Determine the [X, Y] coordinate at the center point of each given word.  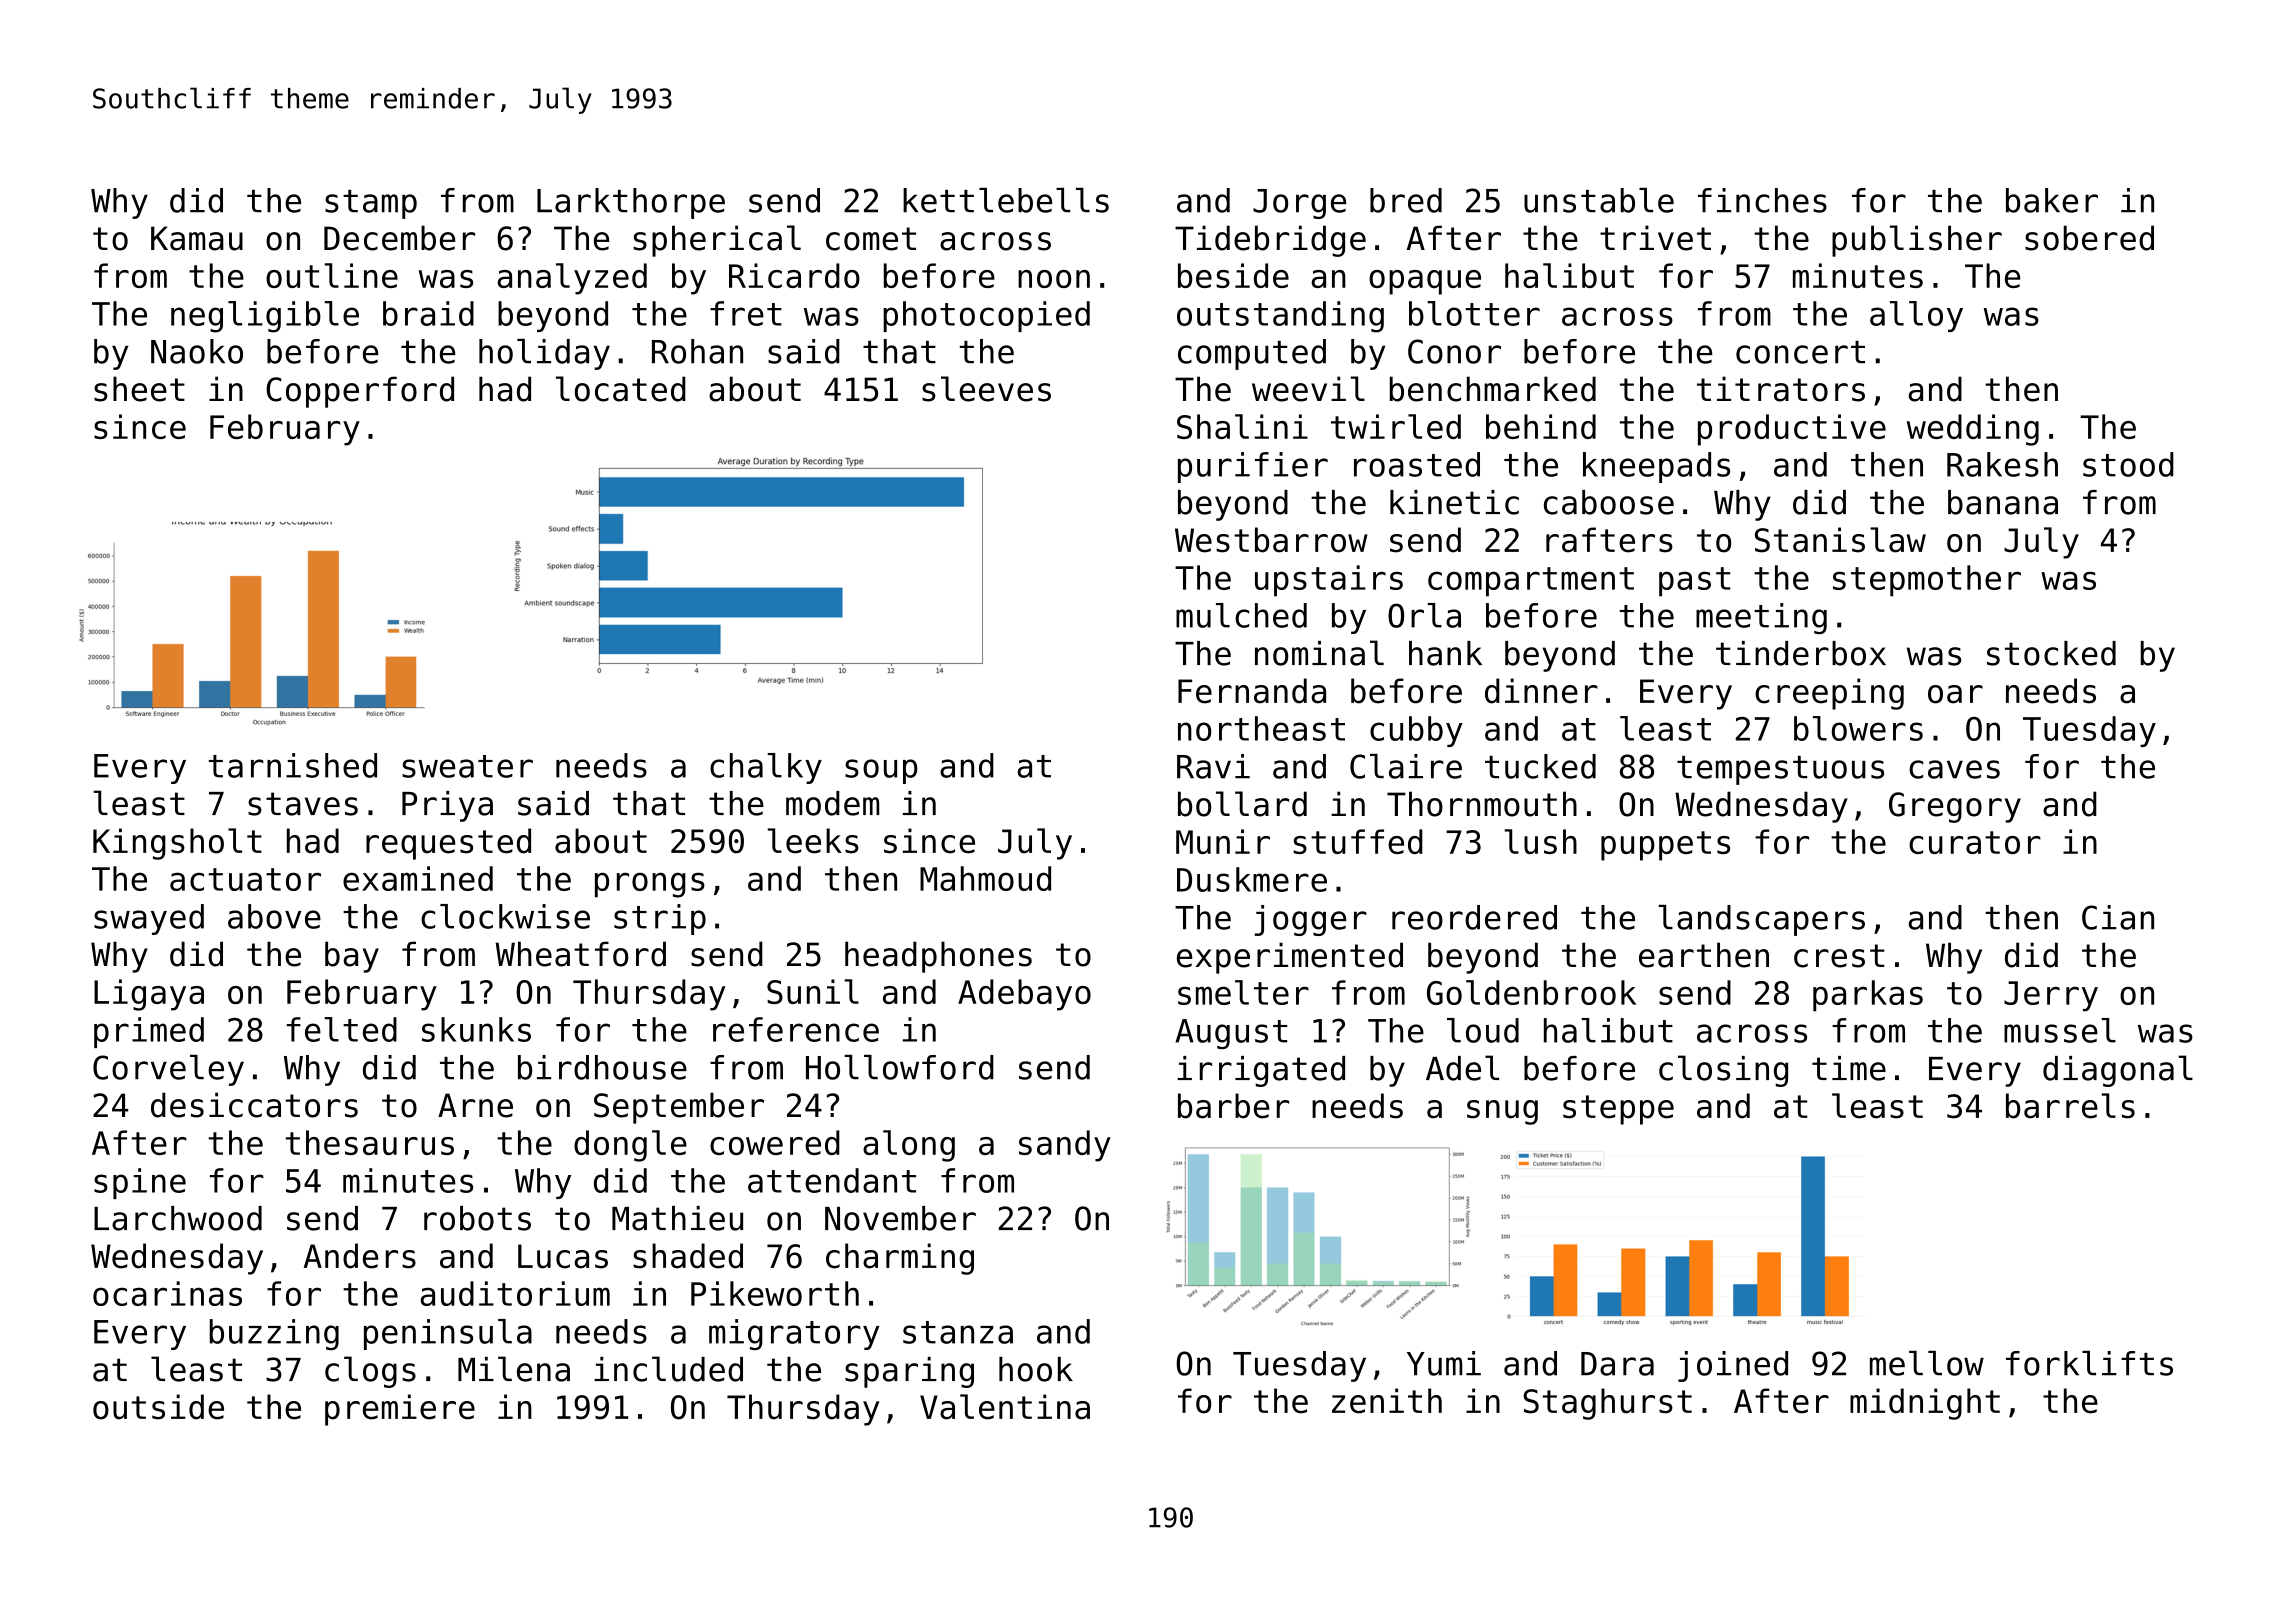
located [621, 389]
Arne [475, 1105]
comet [871, 239]
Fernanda [1252, 691]
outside [158, 1407]
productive [1792, 430]
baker [2052, 200]
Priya [447, 806]
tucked [1540, 766]
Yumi [1444, 1363]
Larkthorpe [631, 203]
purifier [1253, 467]
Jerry [2051, 996]
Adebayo [1024, 995]
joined [1733, 1366]
